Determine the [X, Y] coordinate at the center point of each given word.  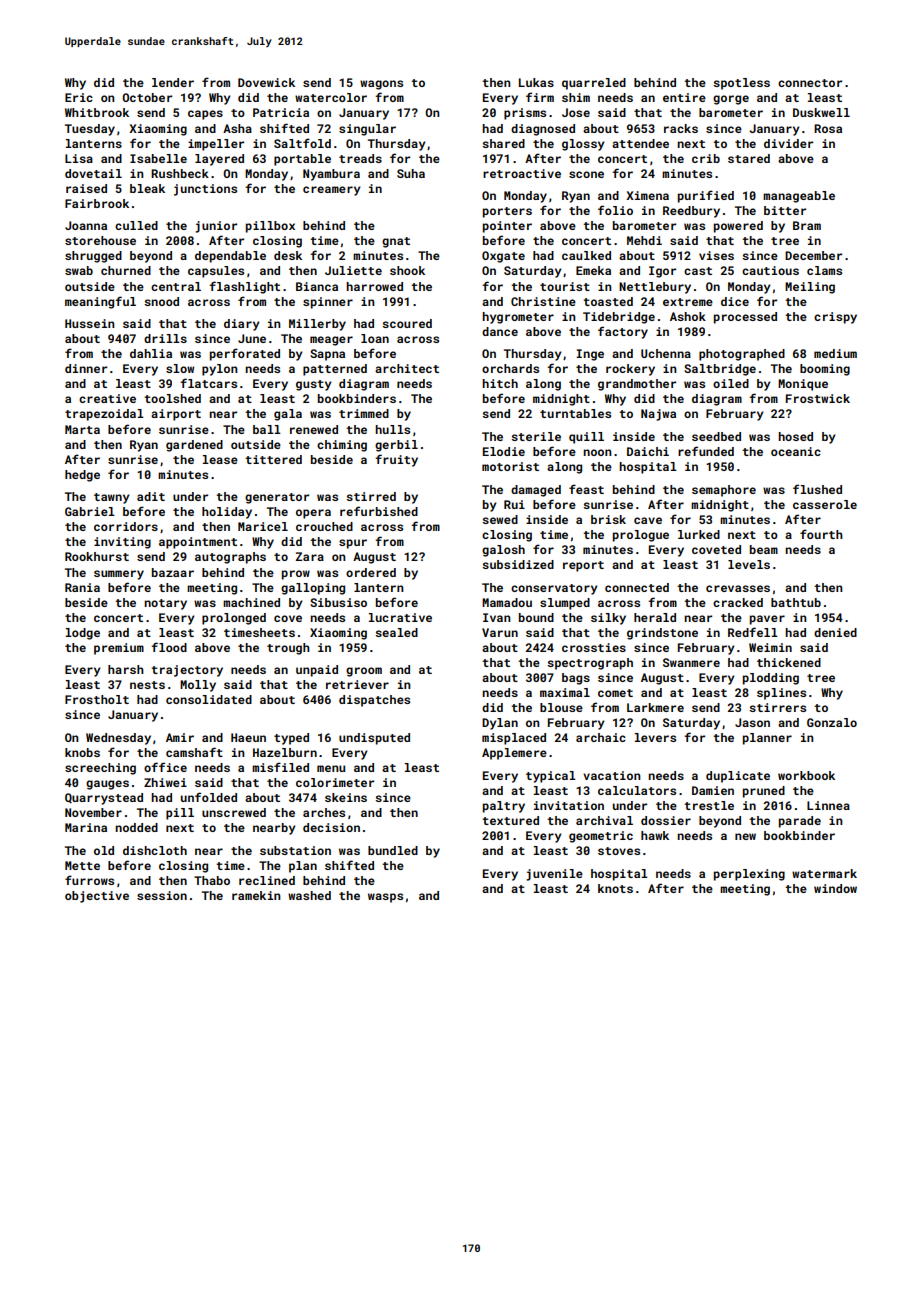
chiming [342, 446]
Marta [82, 429]
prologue [641, 536]
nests [147, 685]
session [162, 895]
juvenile [554, 875]
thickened [789, 662]
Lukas [536, 82]
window [835, 888]
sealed [396, 632]
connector [810, 83]
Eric [79, 97]
